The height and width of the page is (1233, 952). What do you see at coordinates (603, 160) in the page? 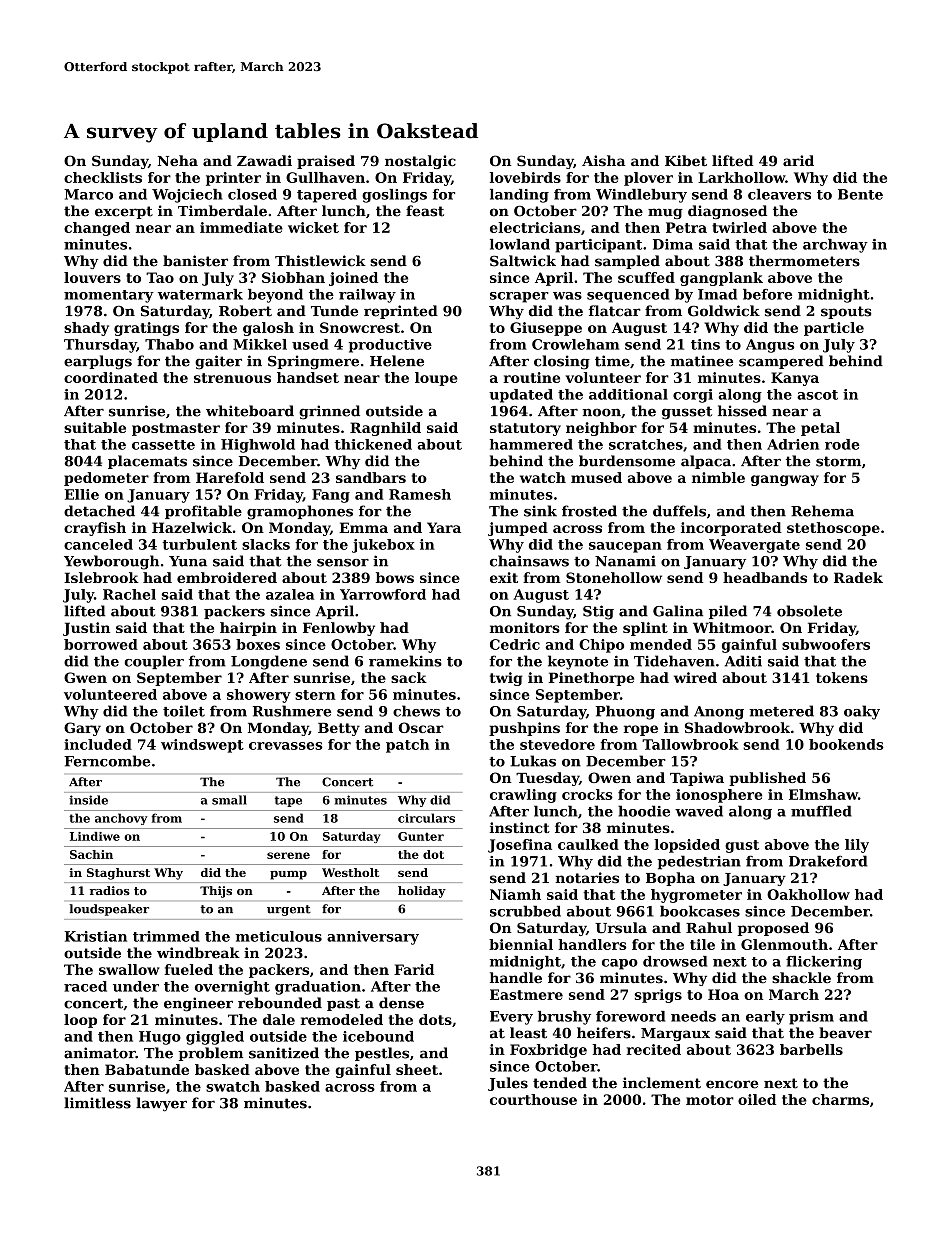
I see `Aisha` at bounding box center [603, 160].
